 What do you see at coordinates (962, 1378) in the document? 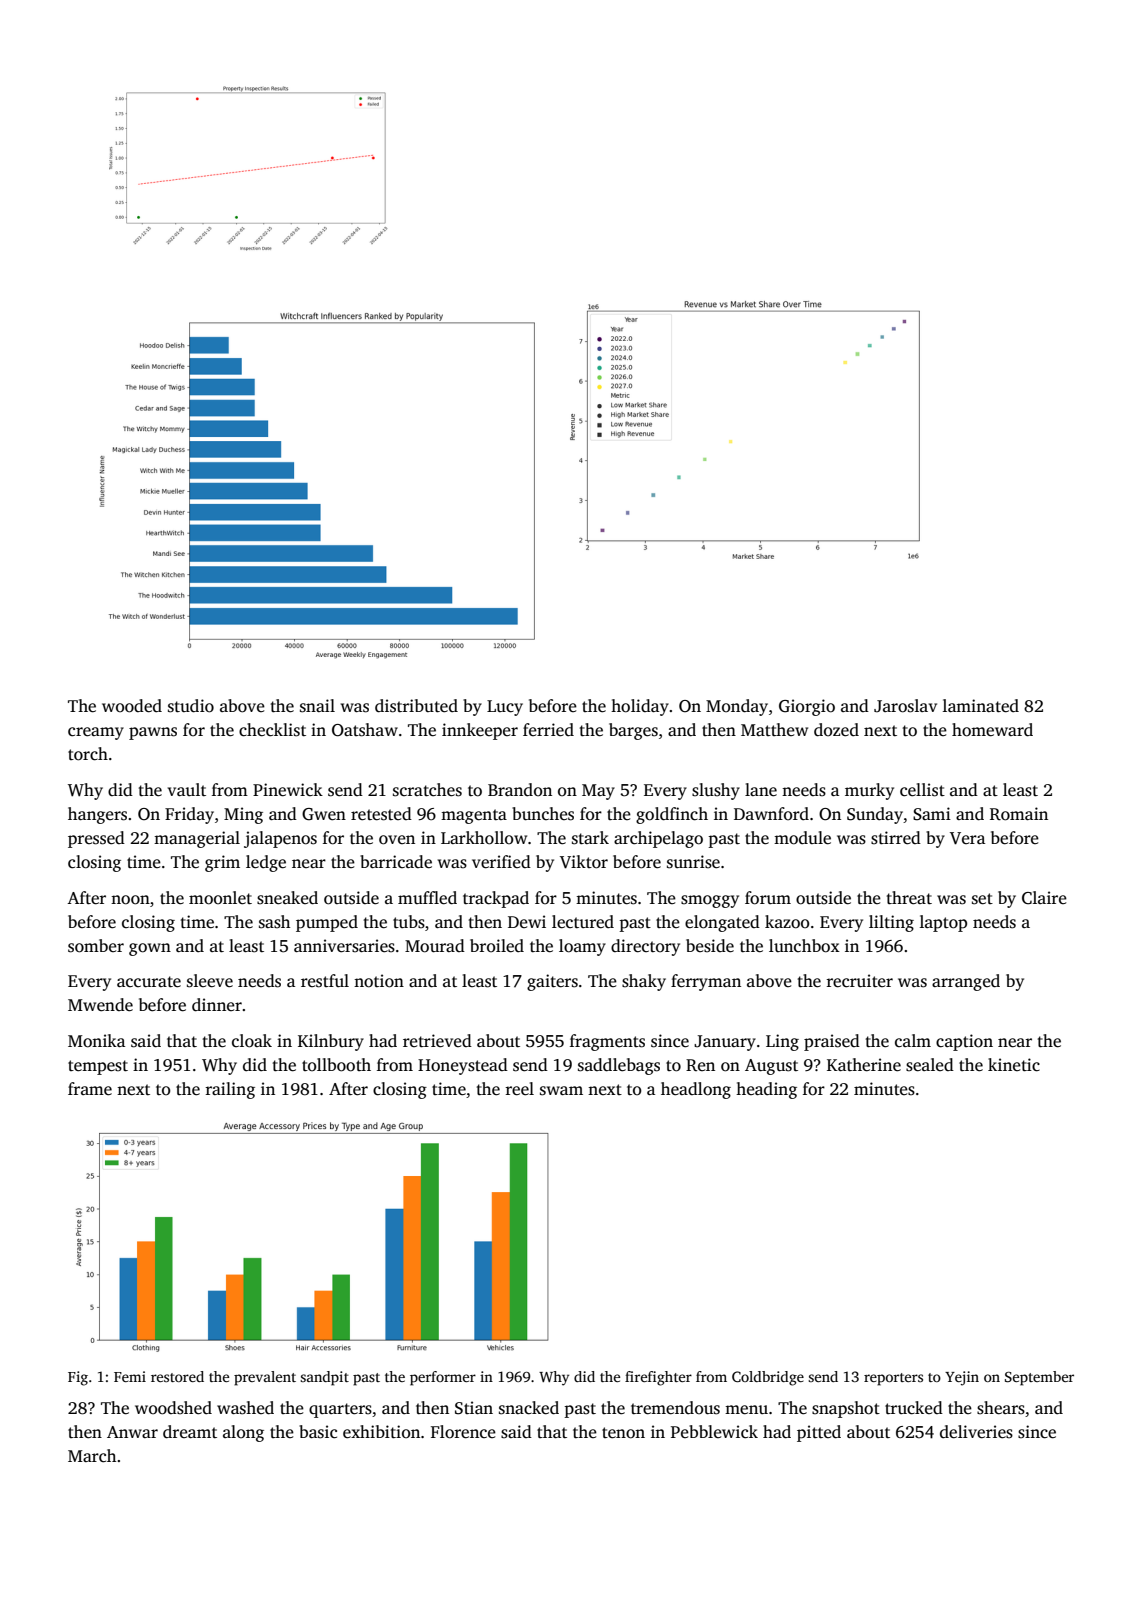
I see `Yejin` at bounding box center [962, 1378].
